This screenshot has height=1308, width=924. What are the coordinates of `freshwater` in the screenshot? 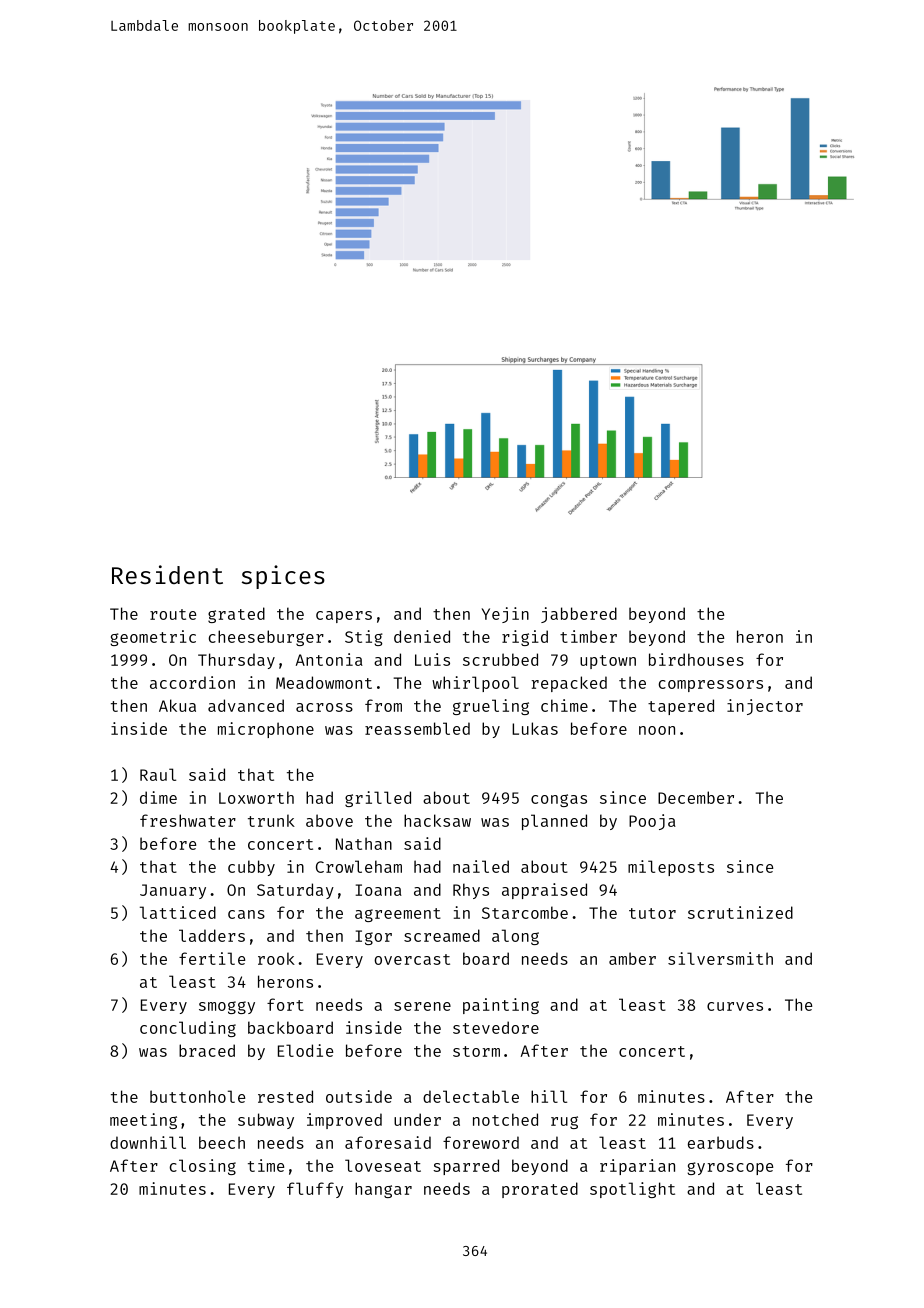 It's located at (188, 820).
